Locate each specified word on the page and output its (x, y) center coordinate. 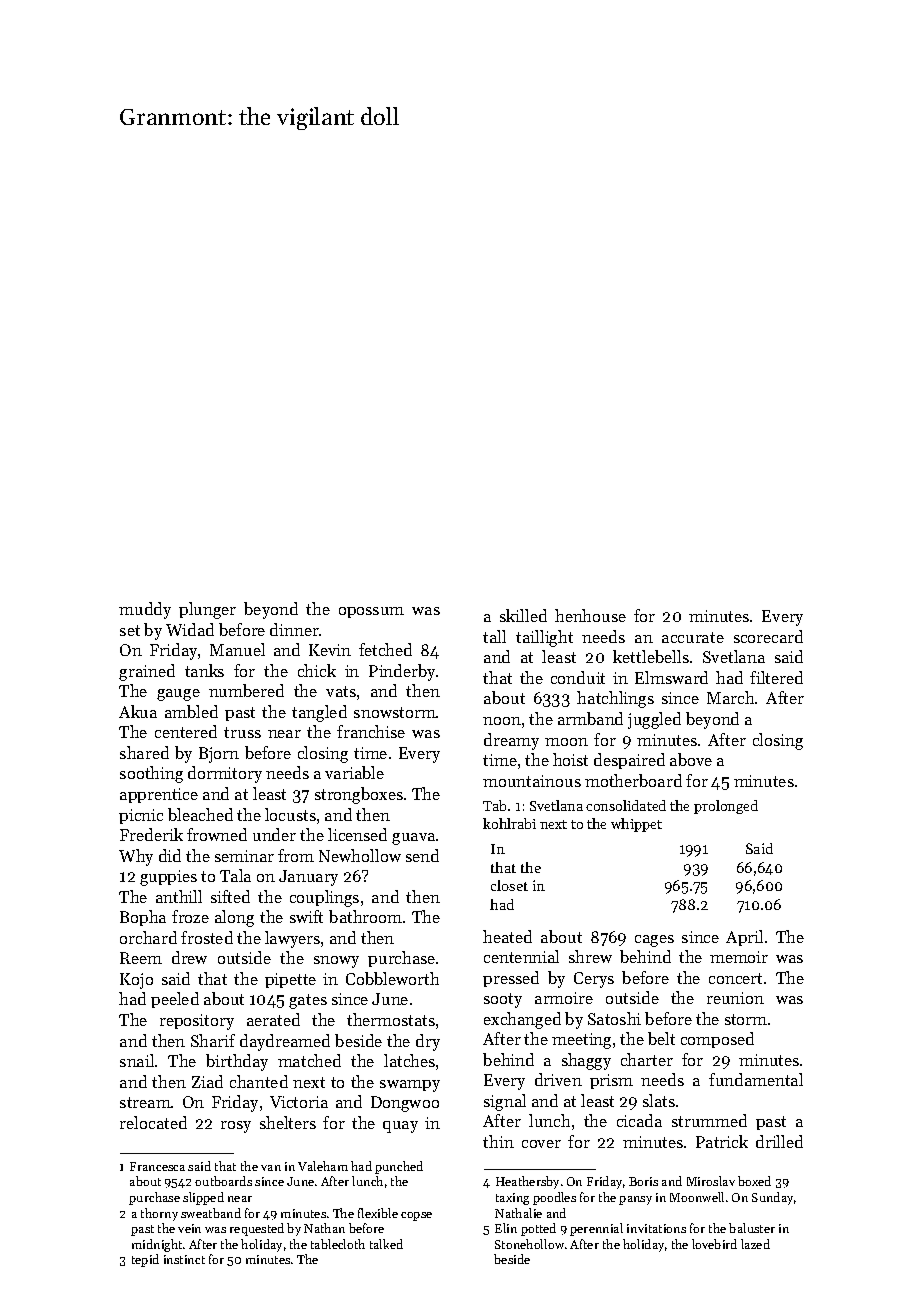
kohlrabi (509, 823)
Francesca (157, 1166)
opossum (371, 612)
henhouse (590, 615)
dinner (294, 629)
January (308, 878)
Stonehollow (529, 1244)
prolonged (726, 807)
